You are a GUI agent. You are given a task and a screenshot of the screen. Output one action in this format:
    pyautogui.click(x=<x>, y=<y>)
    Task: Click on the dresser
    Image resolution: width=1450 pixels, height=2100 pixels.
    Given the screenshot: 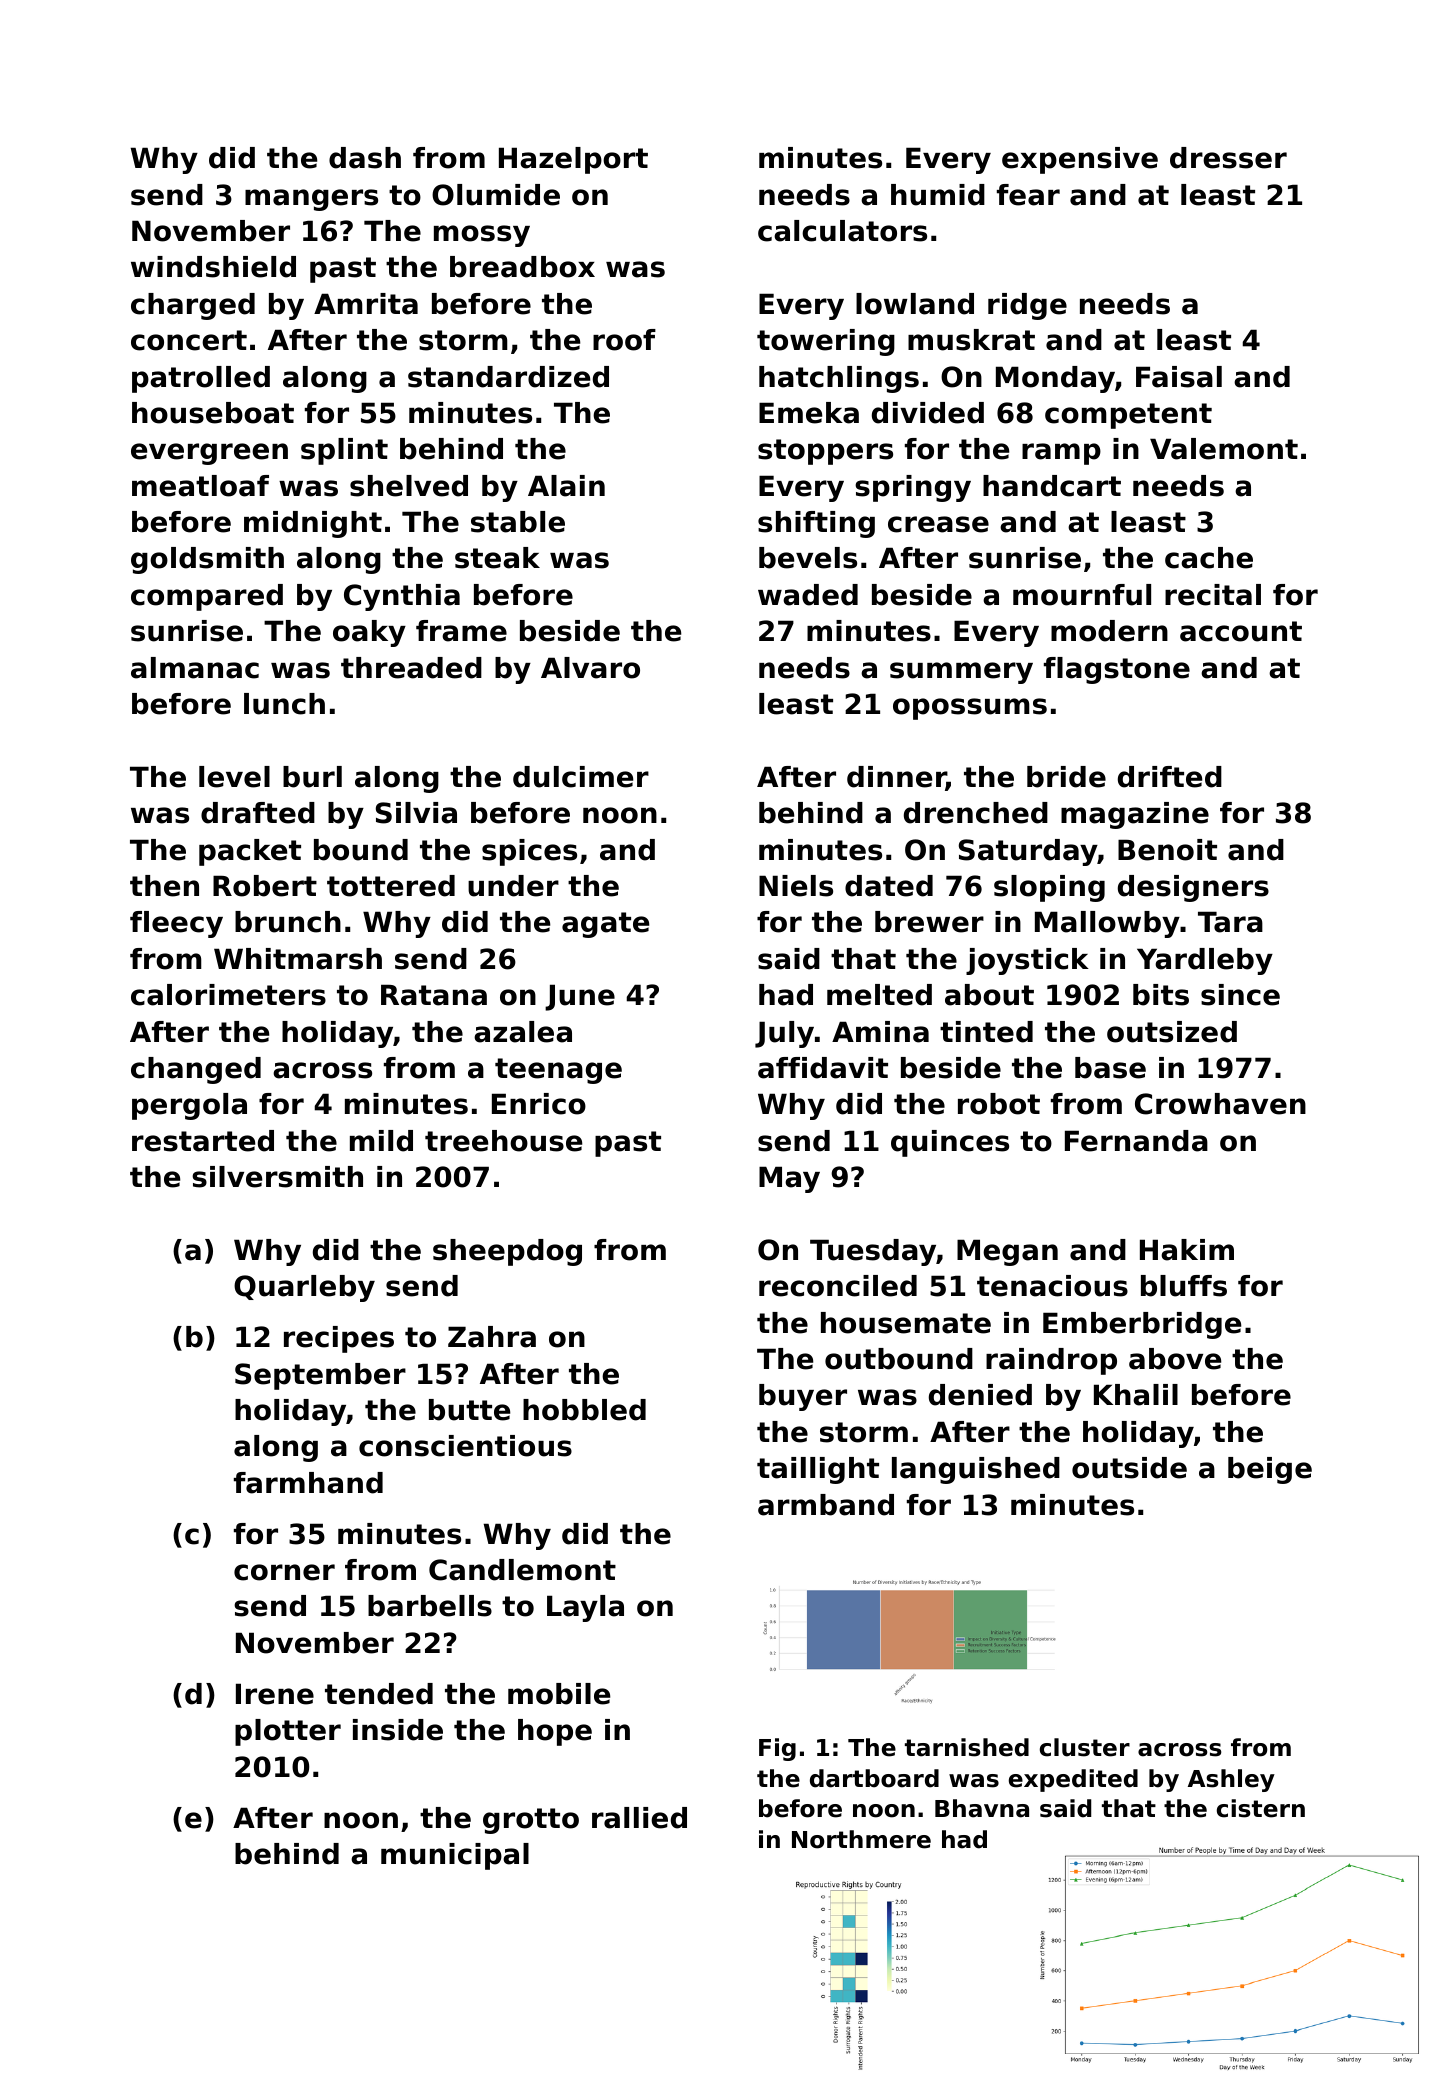 What is the action you would take?
    pyautogui.click(x=1228, y=158)
